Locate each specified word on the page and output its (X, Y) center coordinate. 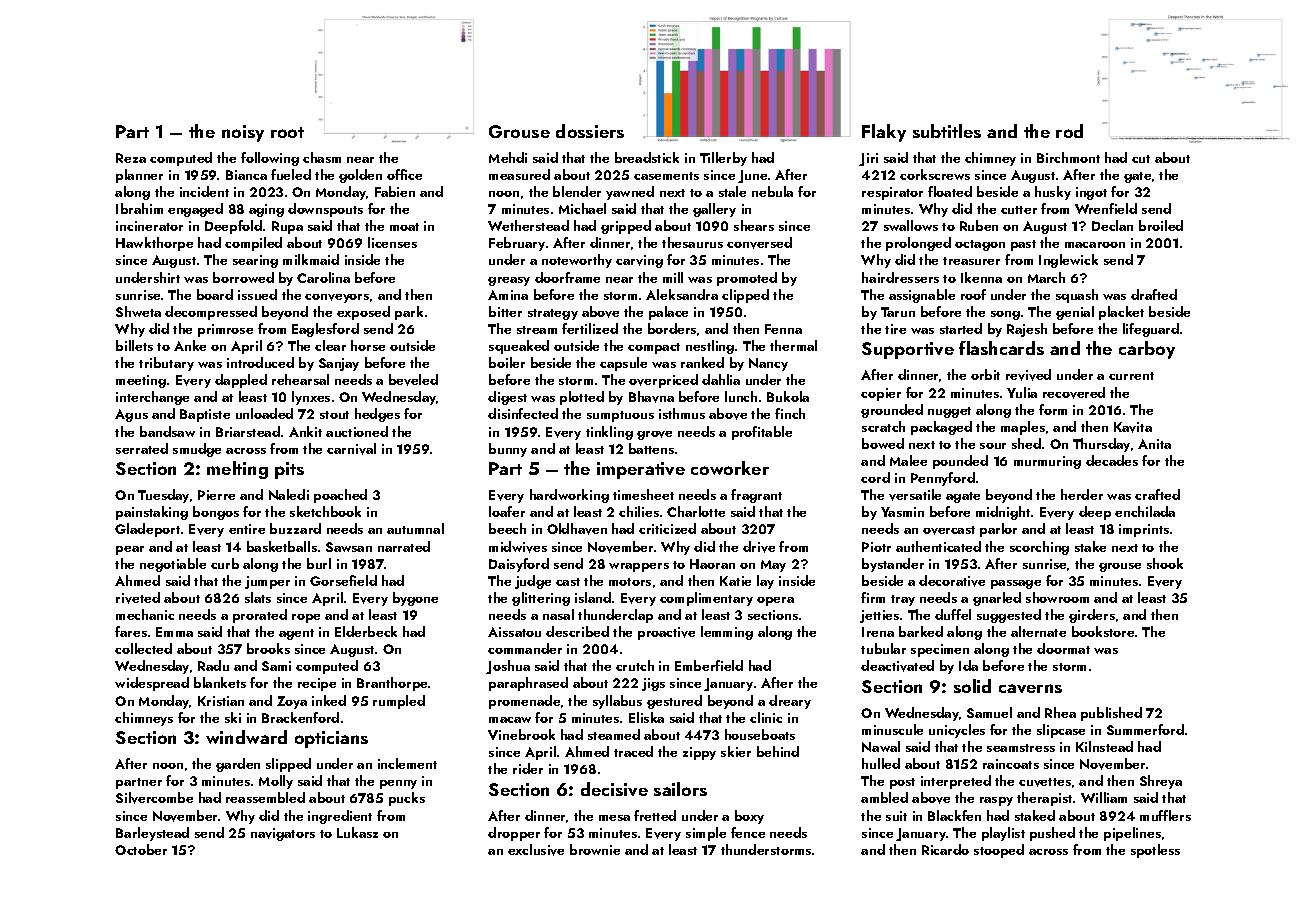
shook (1165, 563)
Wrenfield (1106, 208)
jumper (267, 582)
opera (775, 601)
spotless (1155, 851)
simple (706, 834)
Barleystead (152, 834)
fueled (291, 174)
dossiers (590, 131)
